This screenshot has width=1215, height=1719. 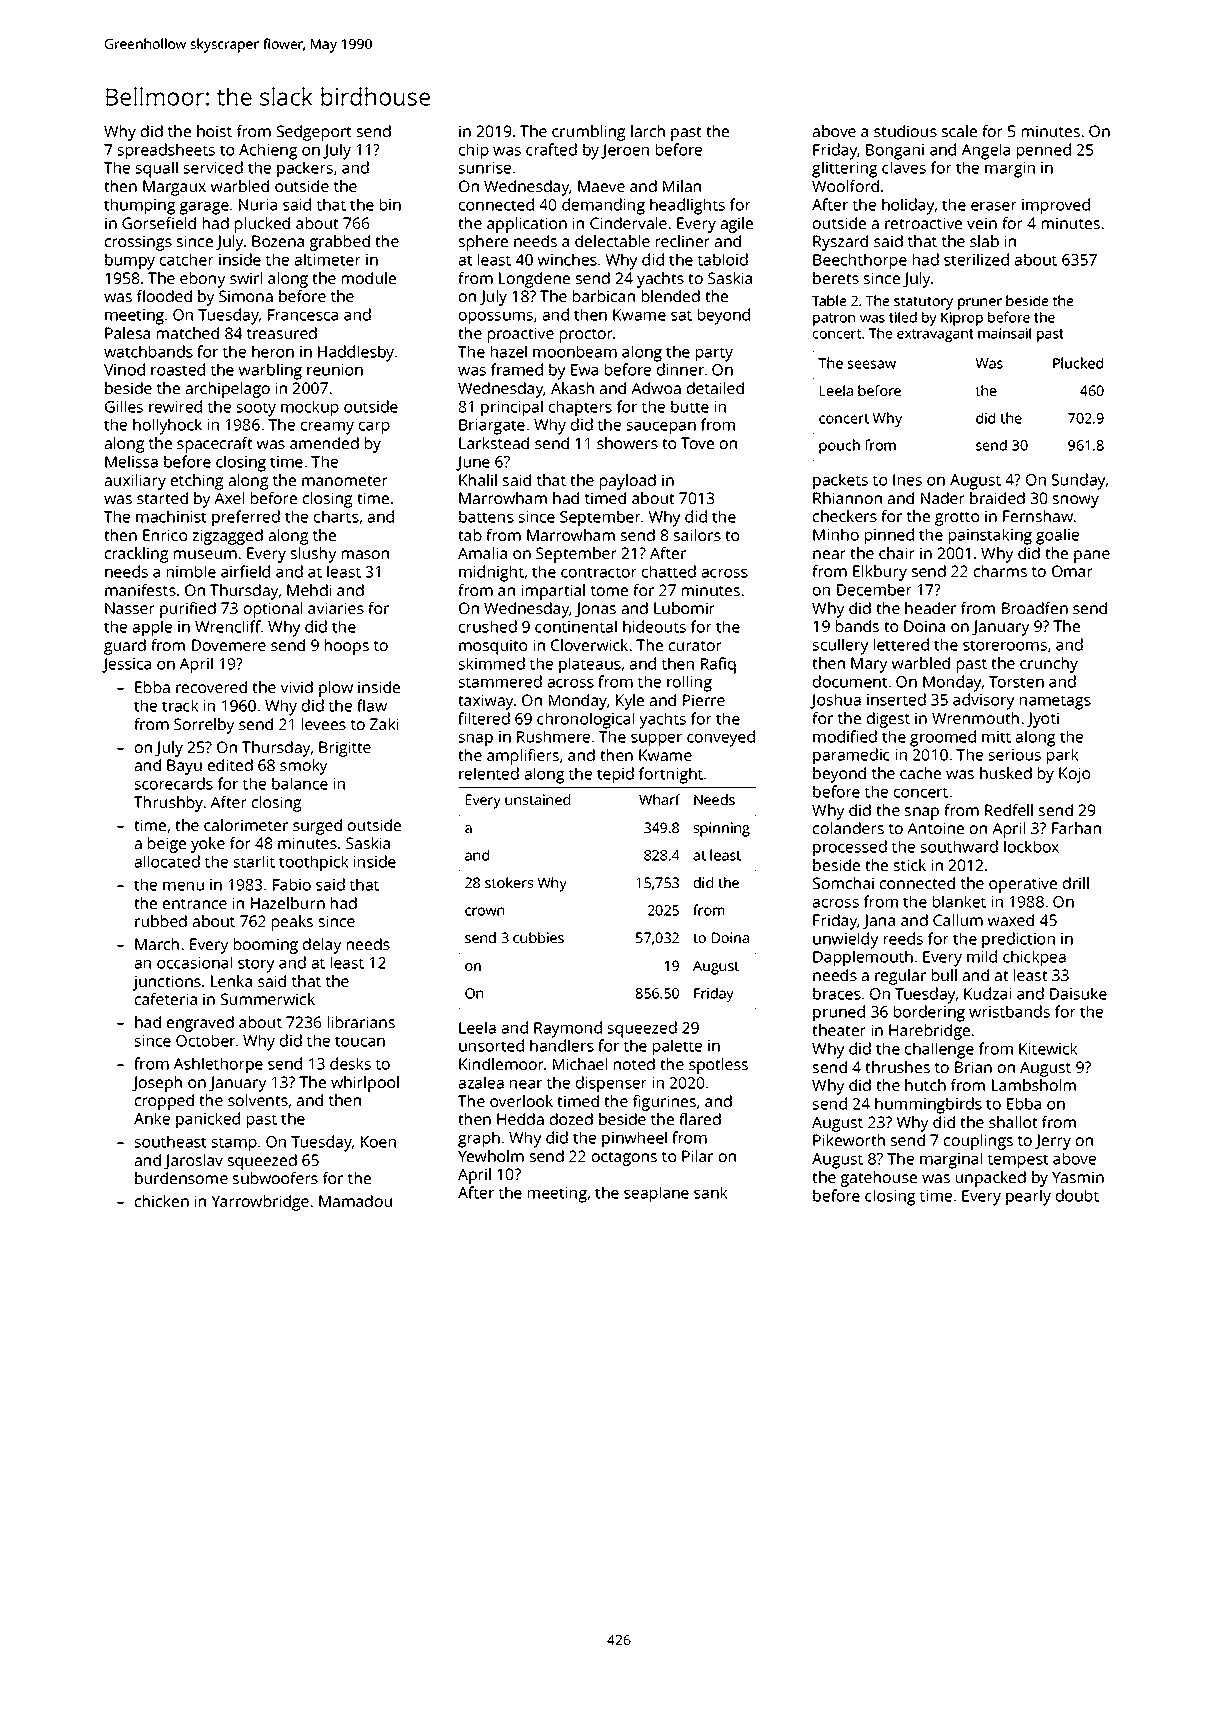 I want to click on doubt, so click(x=1077, y=1195).
